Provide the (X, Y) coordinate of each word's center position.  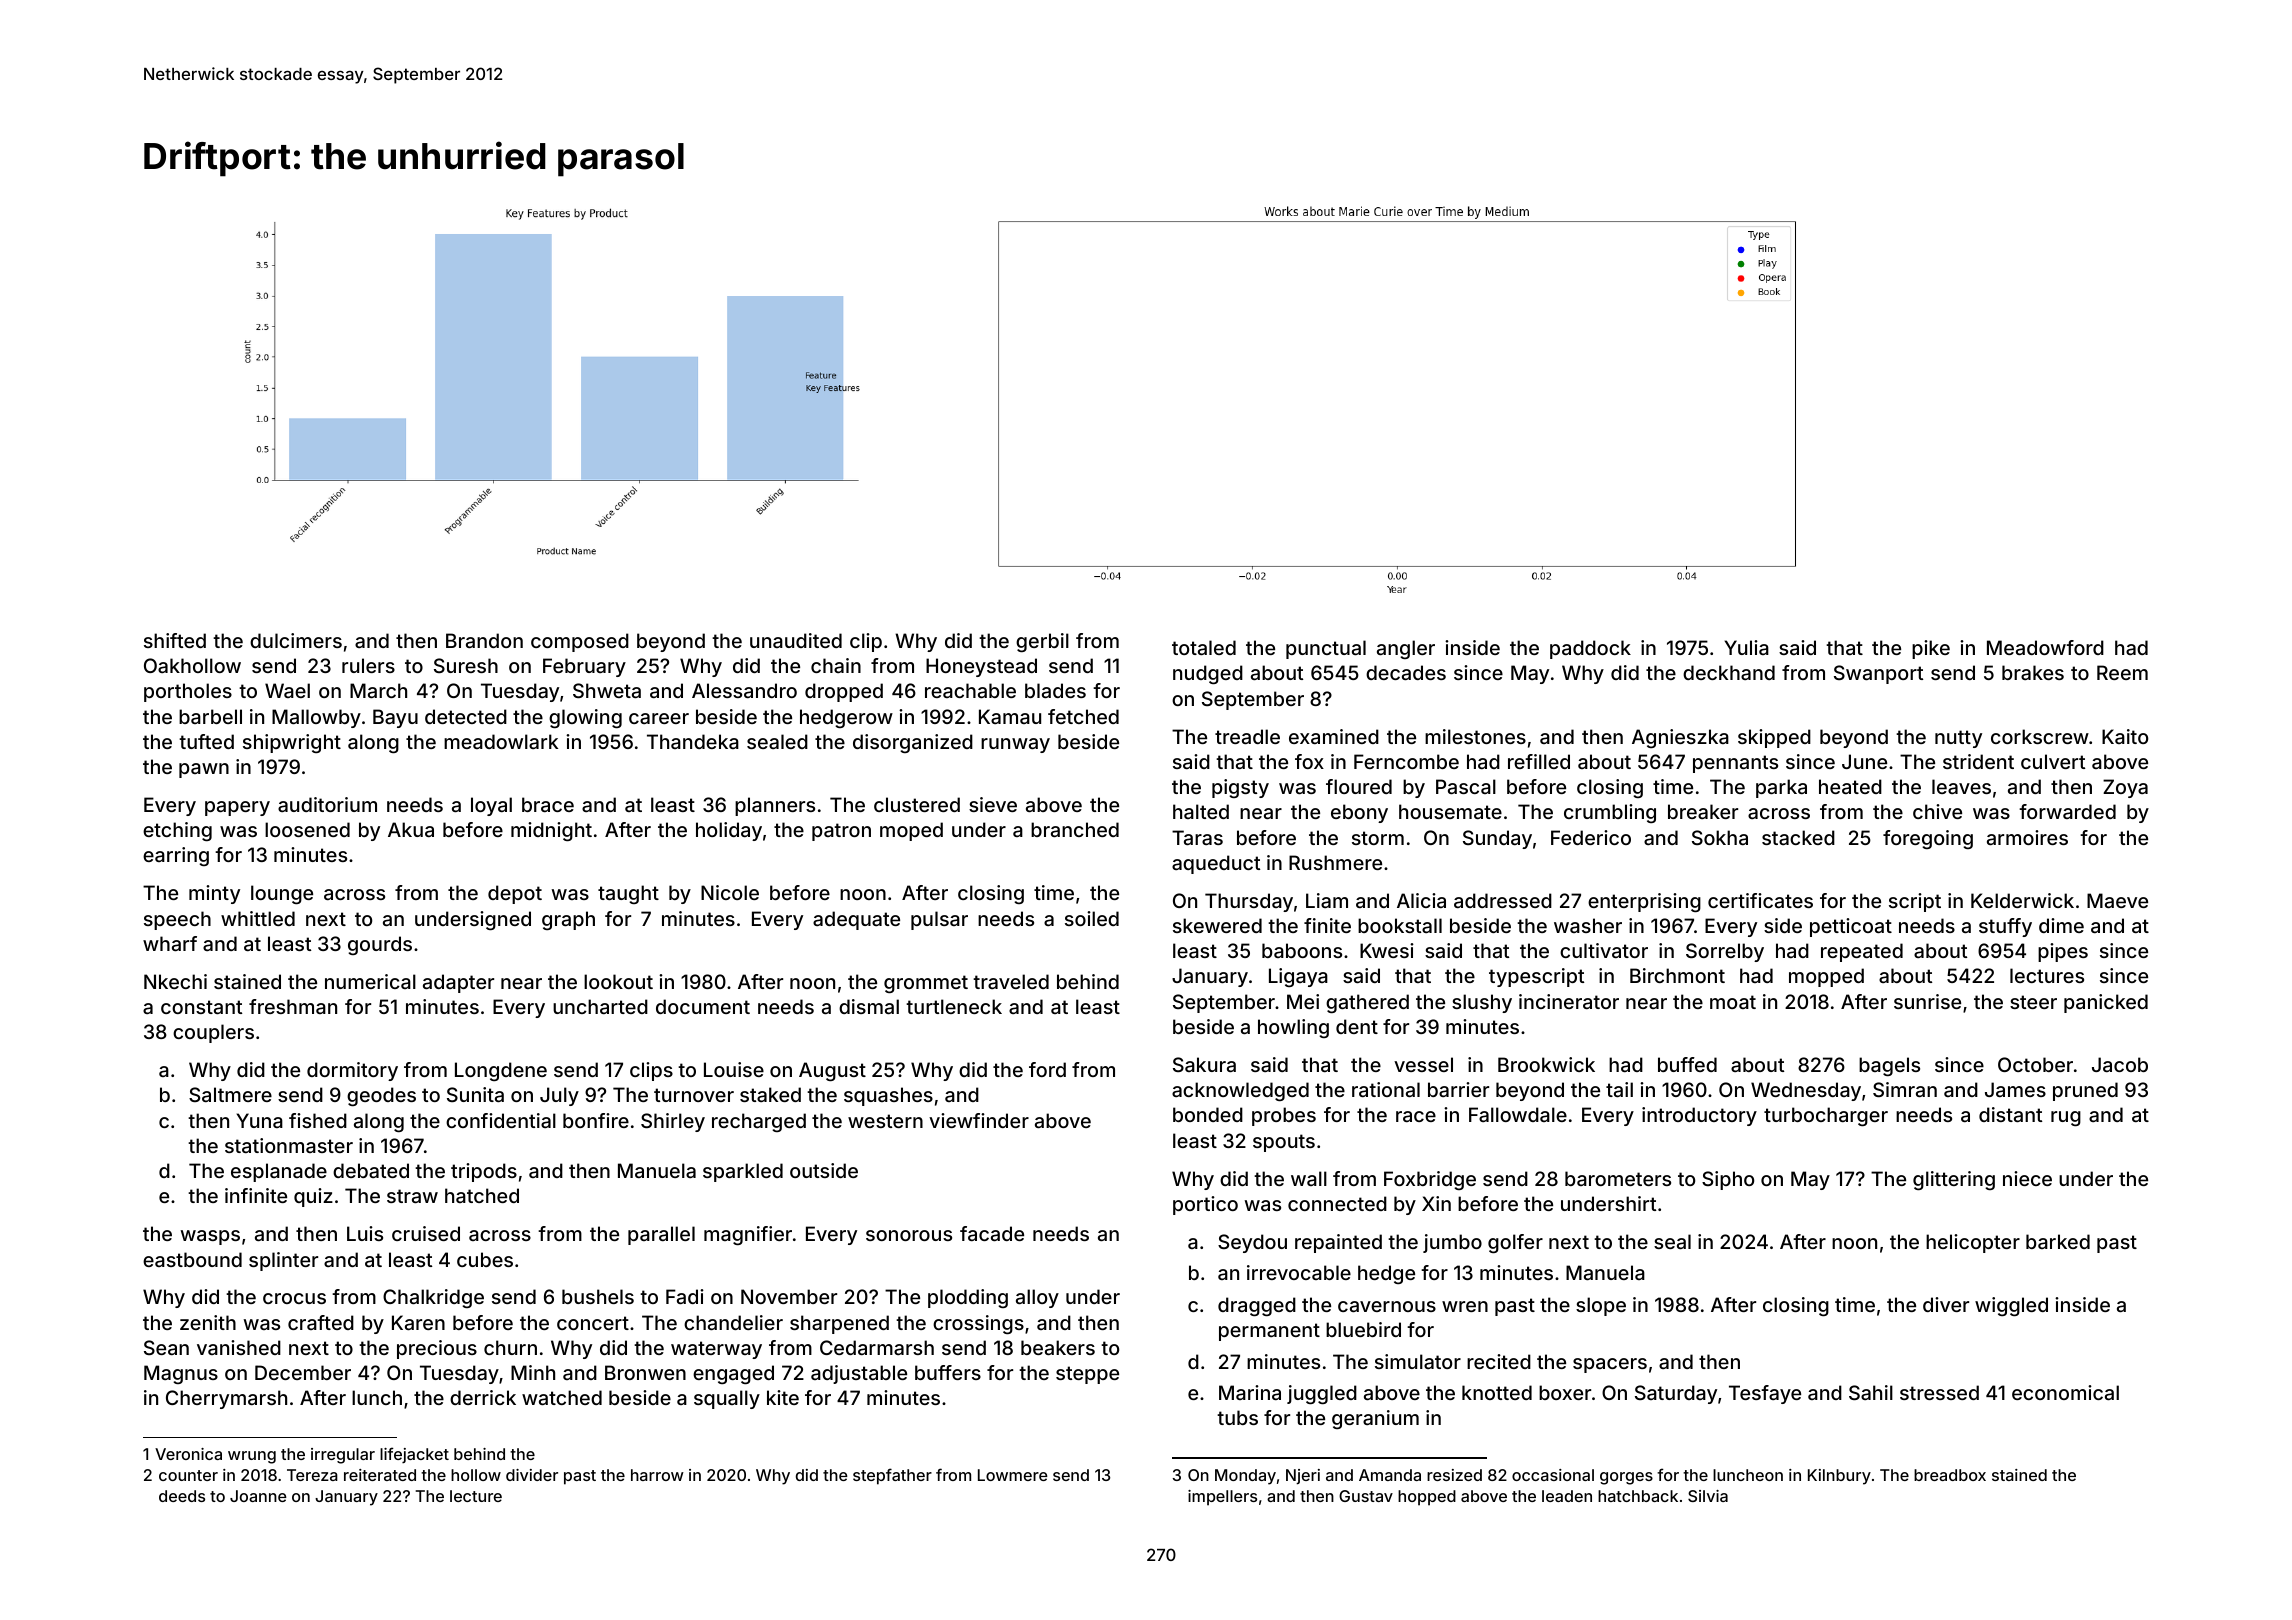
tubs (1237, 1417)
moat (1733, 1002)
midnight (551, 831)
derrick (483, 1397)
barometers (1618, 1178)
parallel (661, 1235)
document (703, 1006)
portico (1205, 1205)
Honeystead (981, 667)
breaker (1703, 811)
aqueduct (1216, 864)
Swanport (1878, 674)
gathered (1367, 1003)
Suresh (466, 665)
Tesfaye (1765, 1394)
